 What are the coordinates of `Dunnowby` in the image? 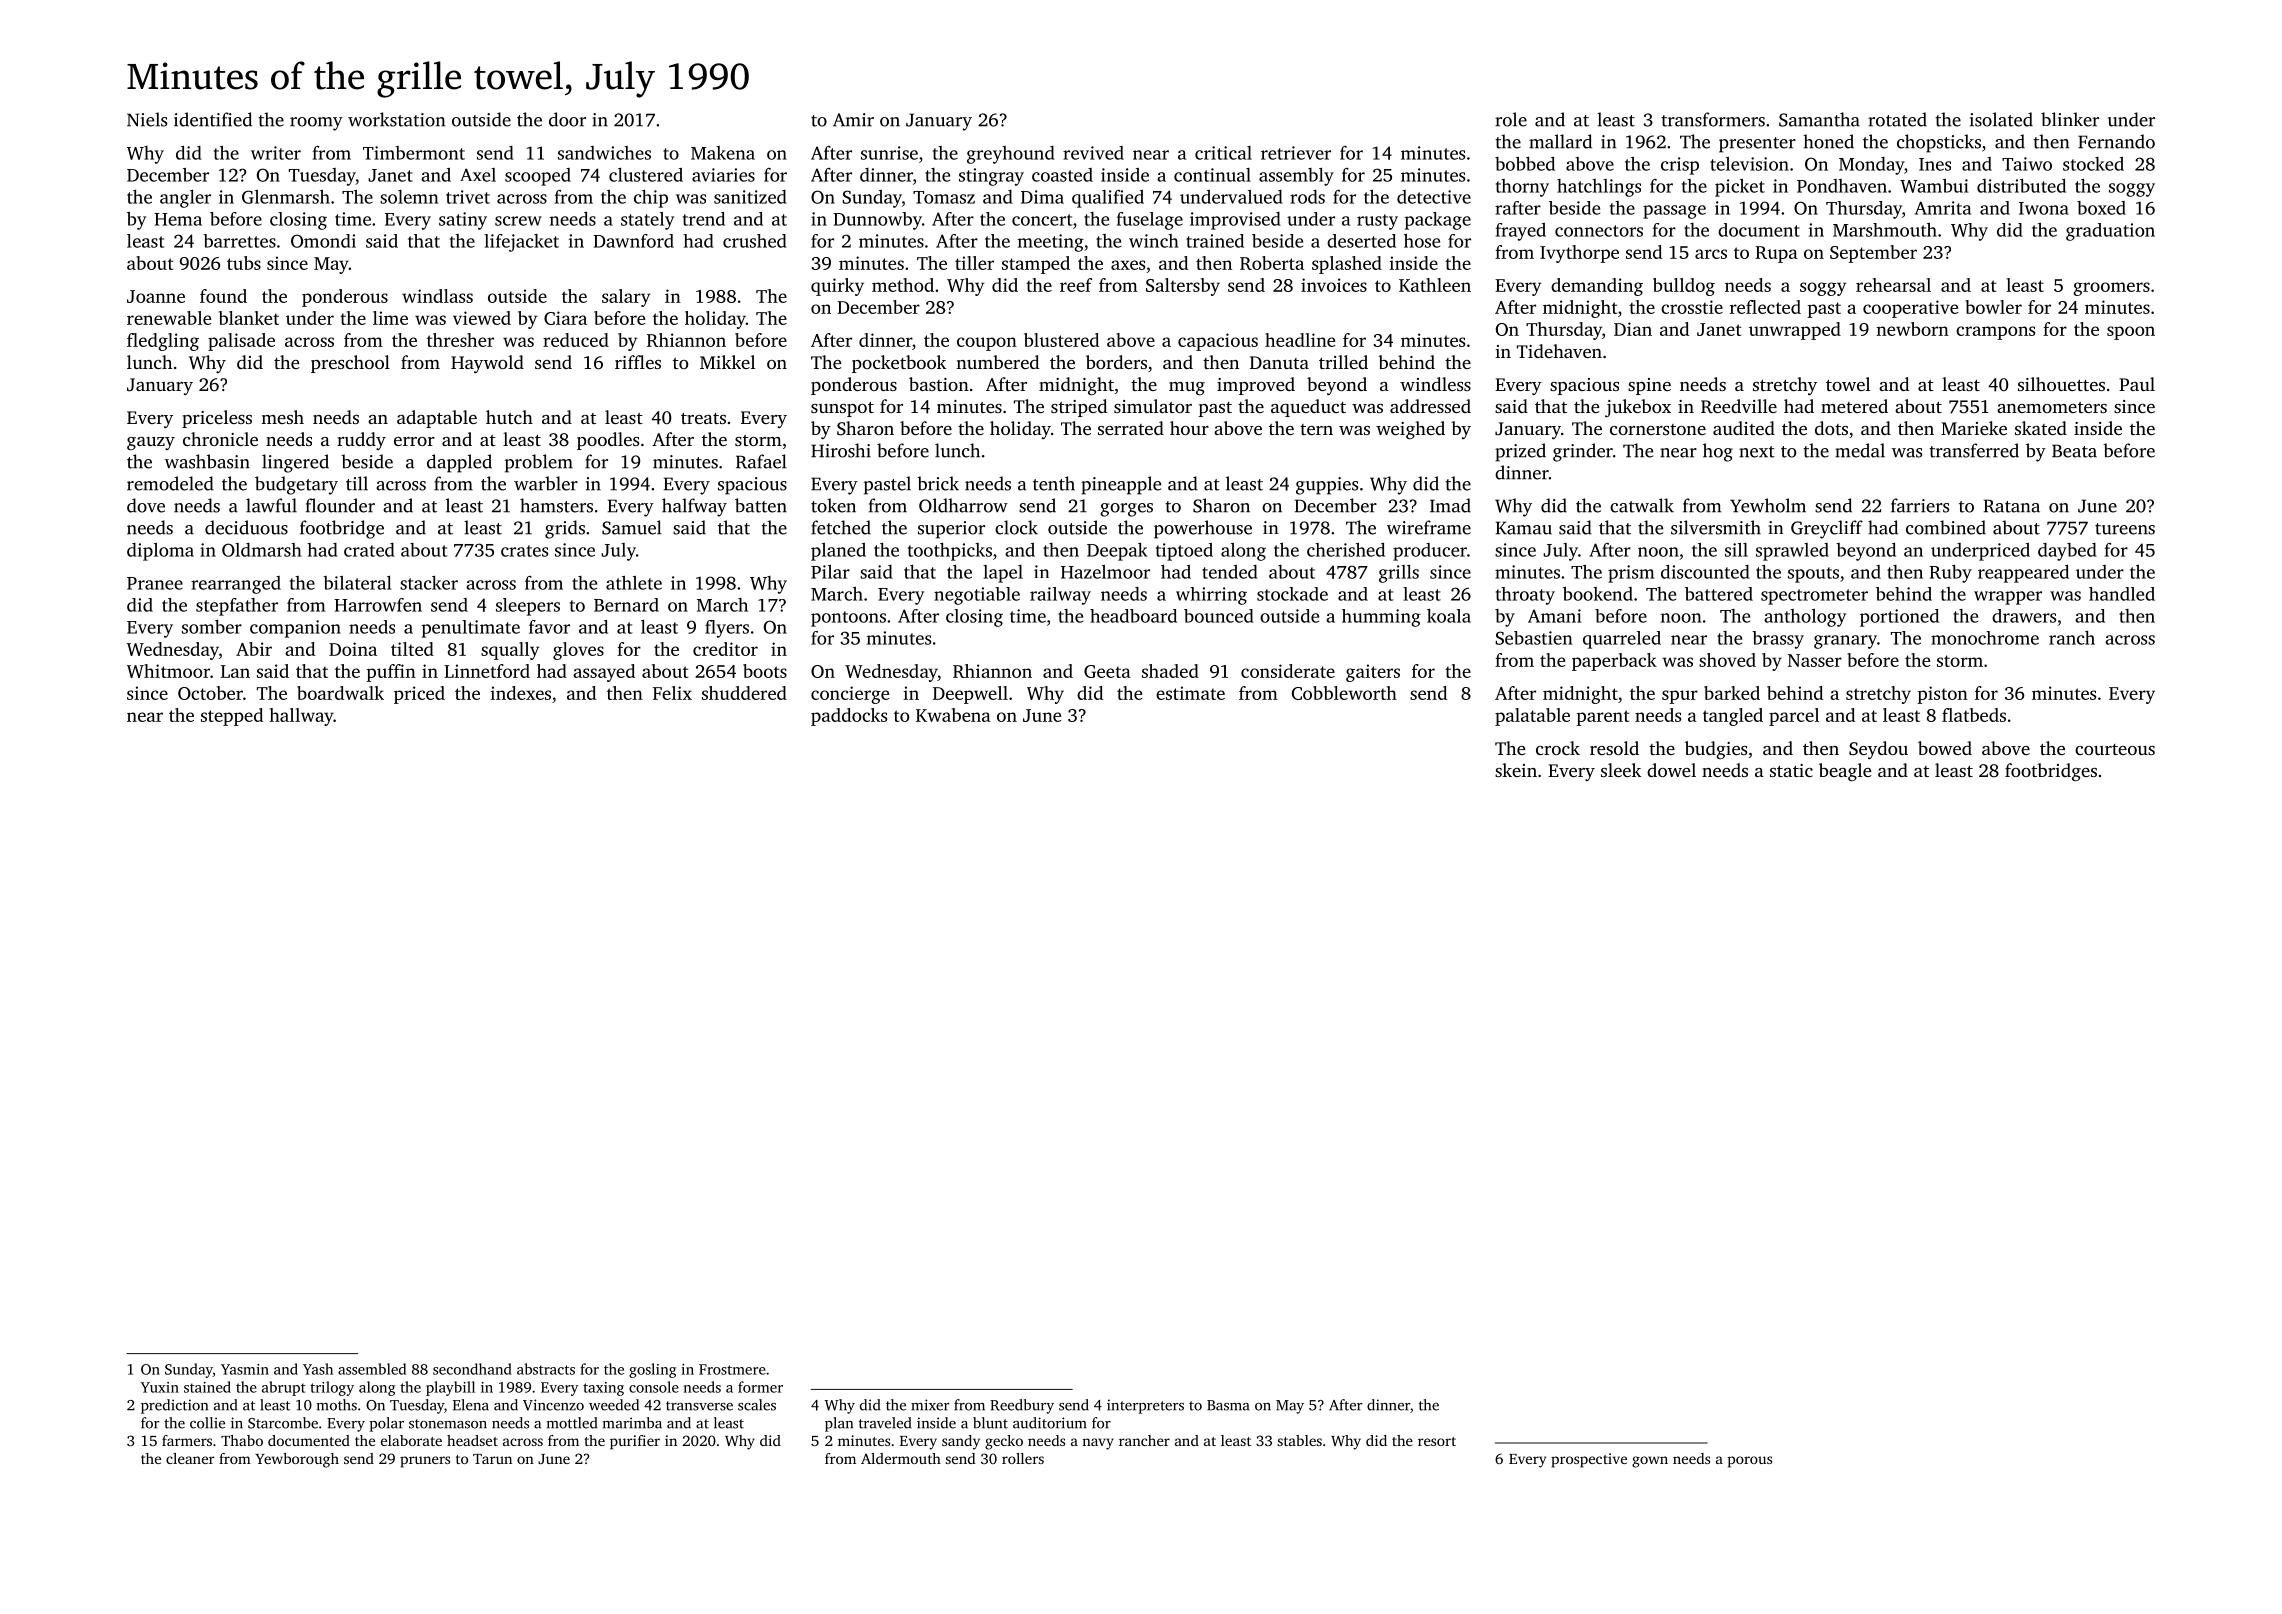 It's located at (877, 221).
